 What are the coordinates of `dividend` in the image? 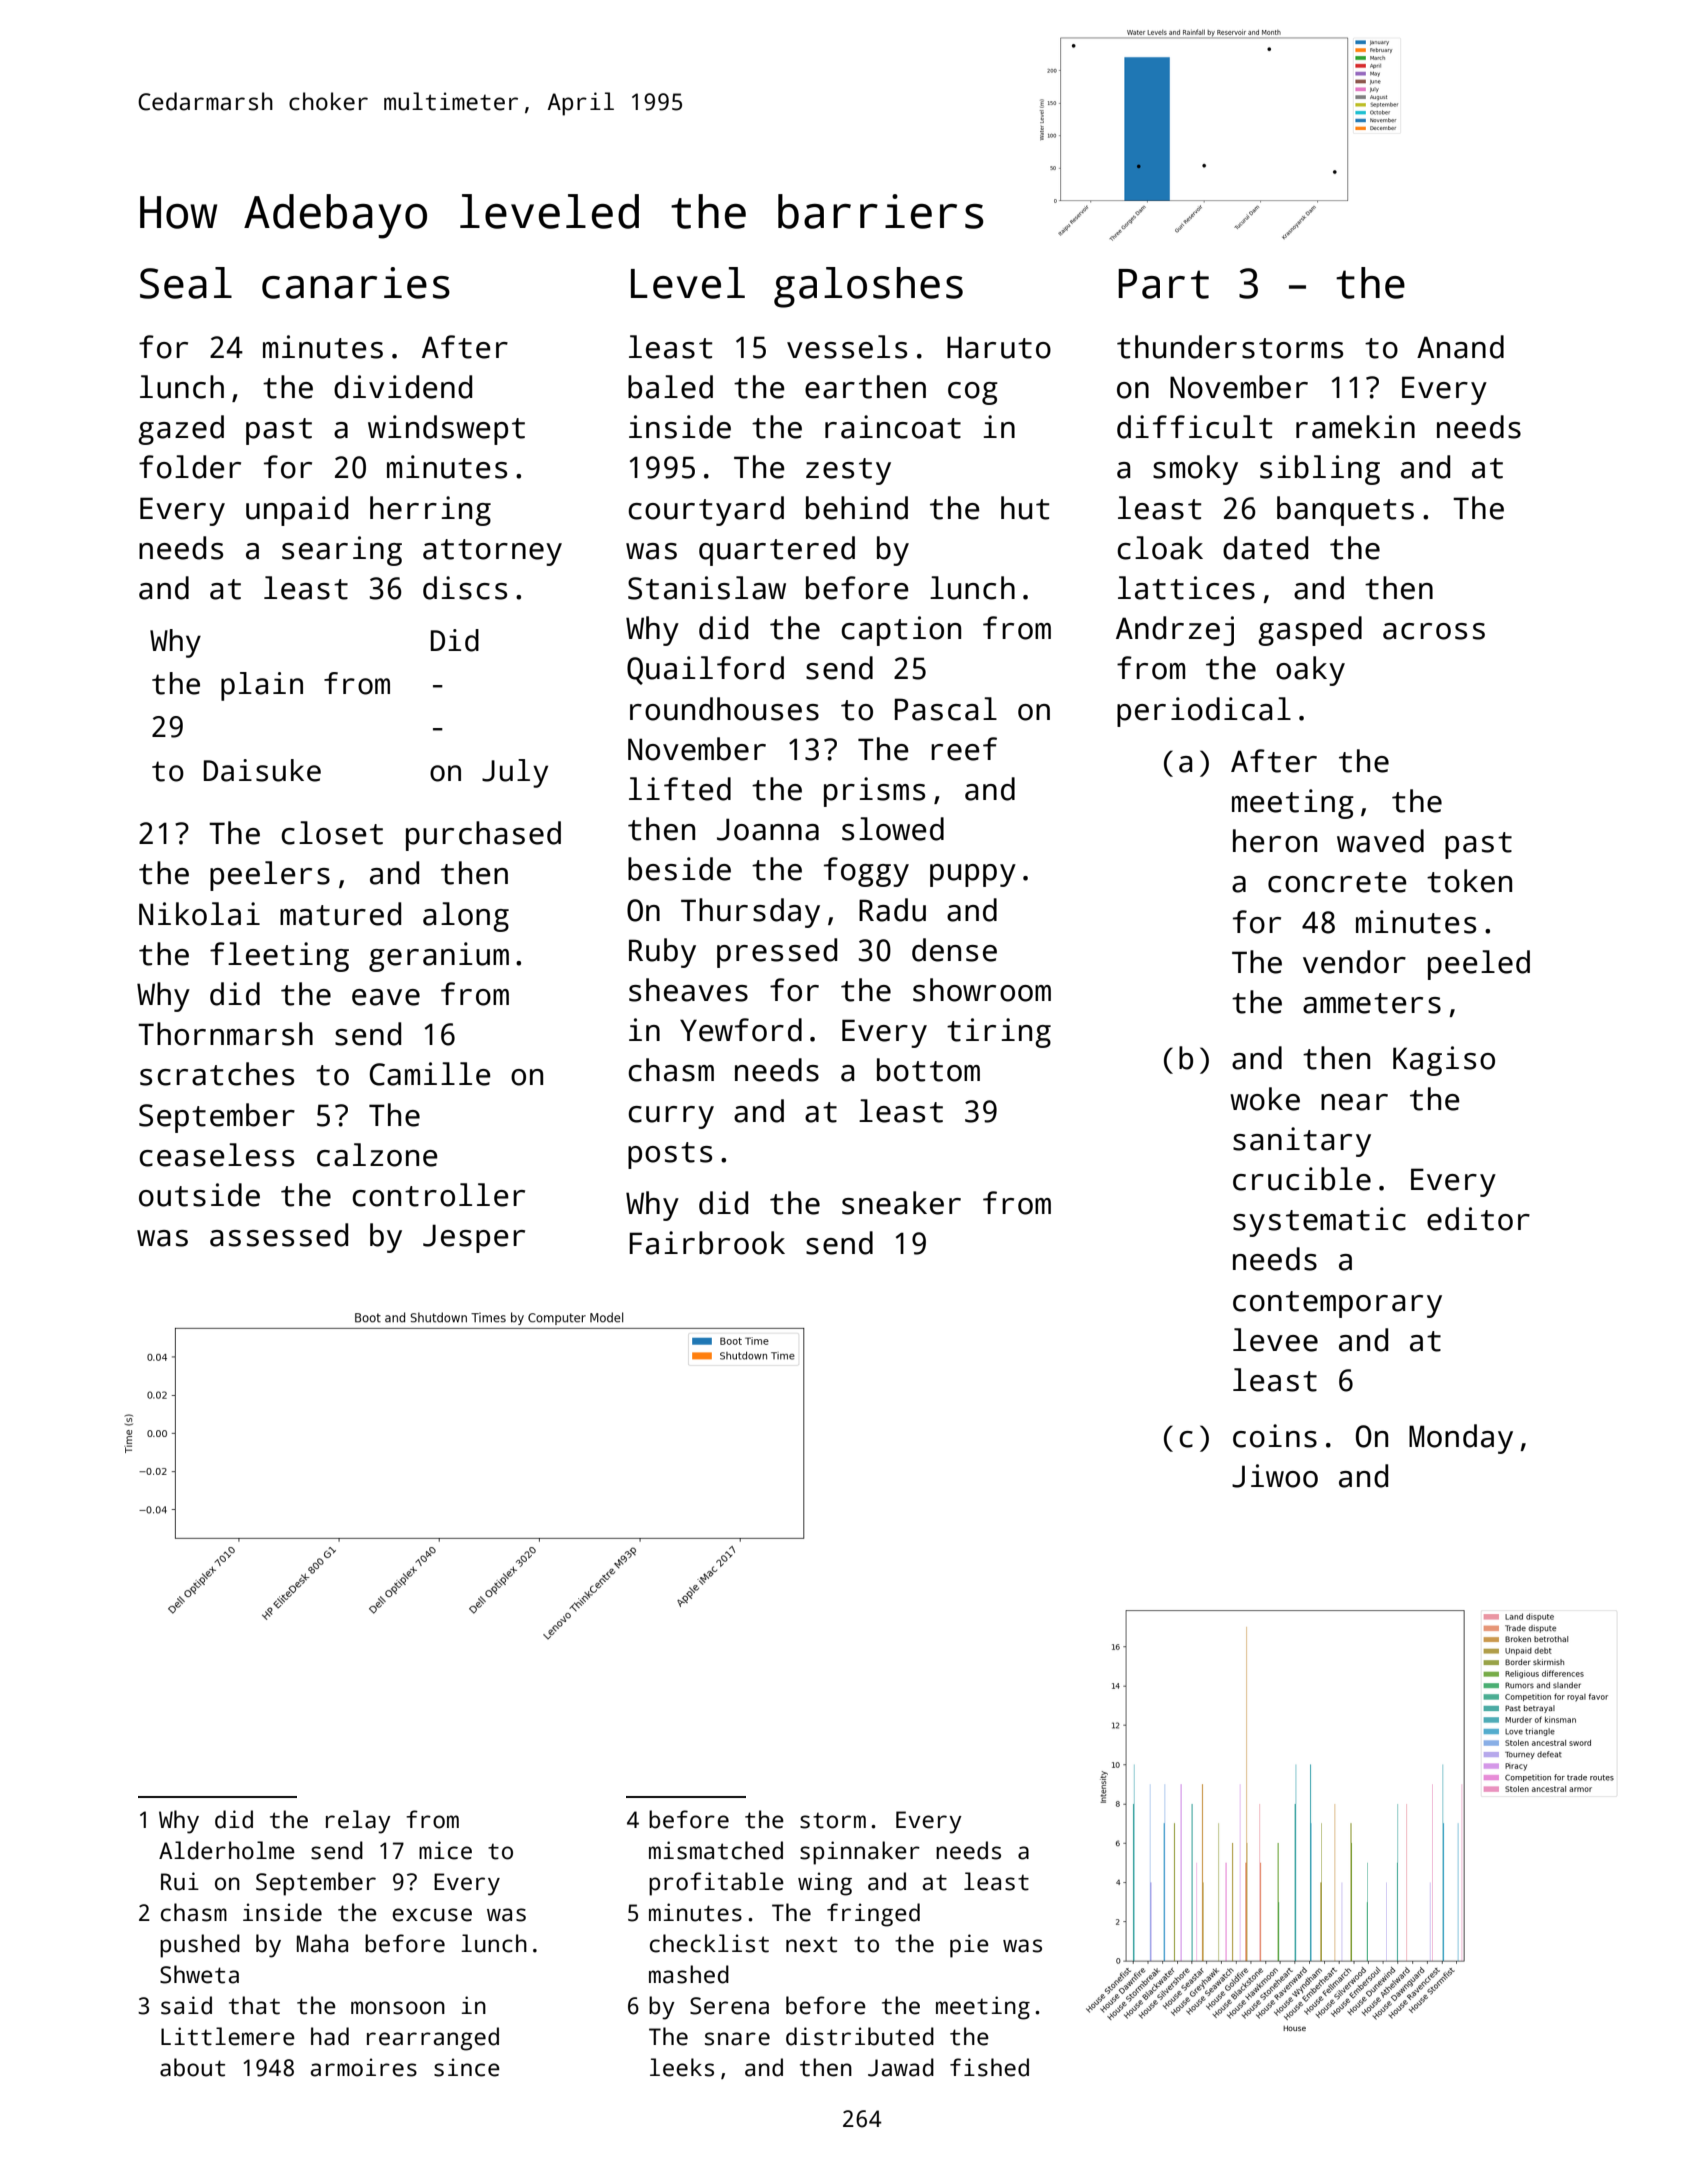 It's located at (403, 387).
